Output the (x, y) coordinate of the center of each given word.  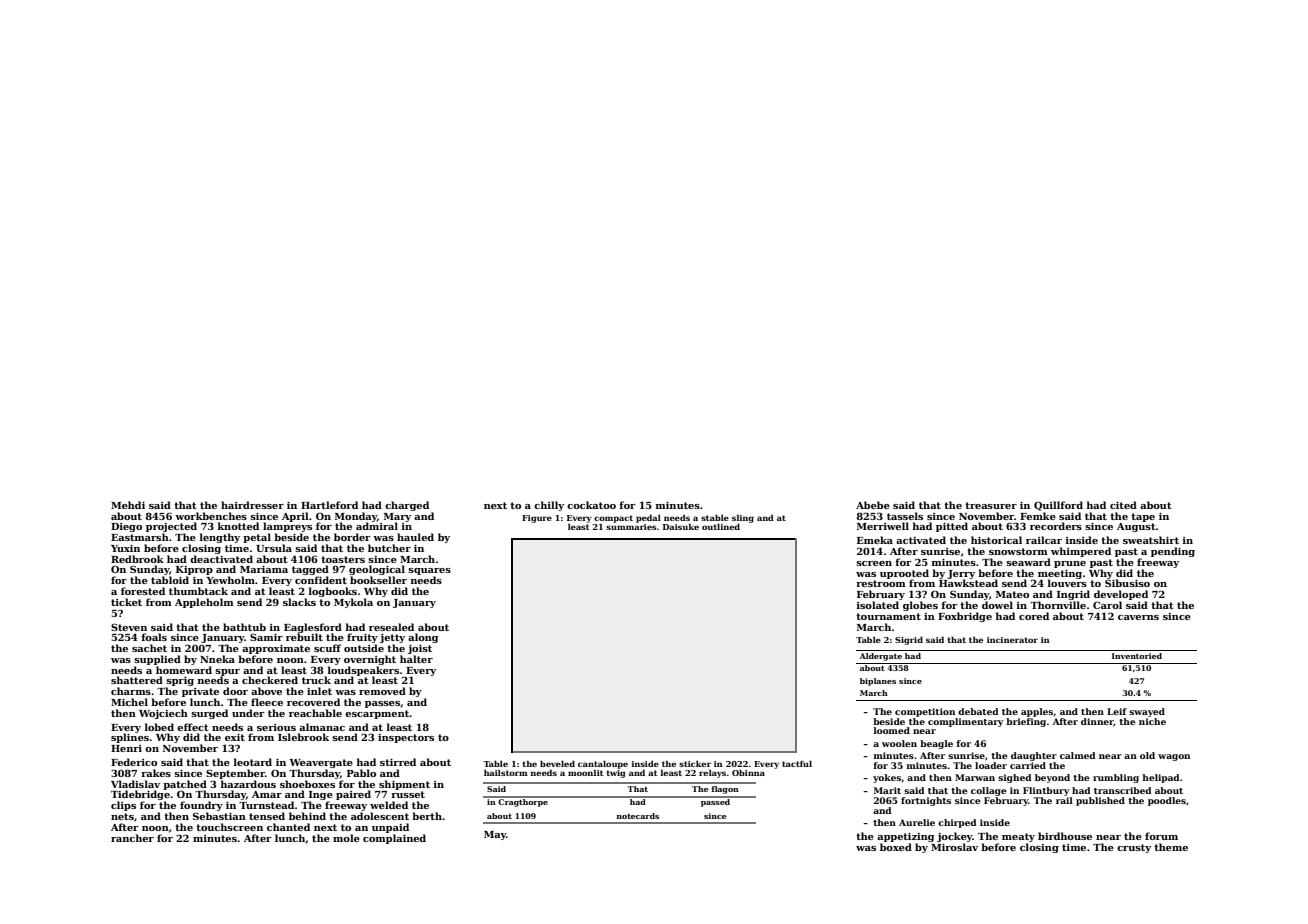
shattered (137, 680)
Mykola (353, 603)
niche (1152, 721)
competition (925, 712)
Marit (887, 790)
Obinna (748, 772)
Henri (126, 748)
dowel (997, 605)
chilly (549, 506)
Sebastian (219, 816)
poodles (1167, 801)
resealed (391, 627)
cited (1123, 505)
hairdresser (252, 505)
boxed (896, 847)
